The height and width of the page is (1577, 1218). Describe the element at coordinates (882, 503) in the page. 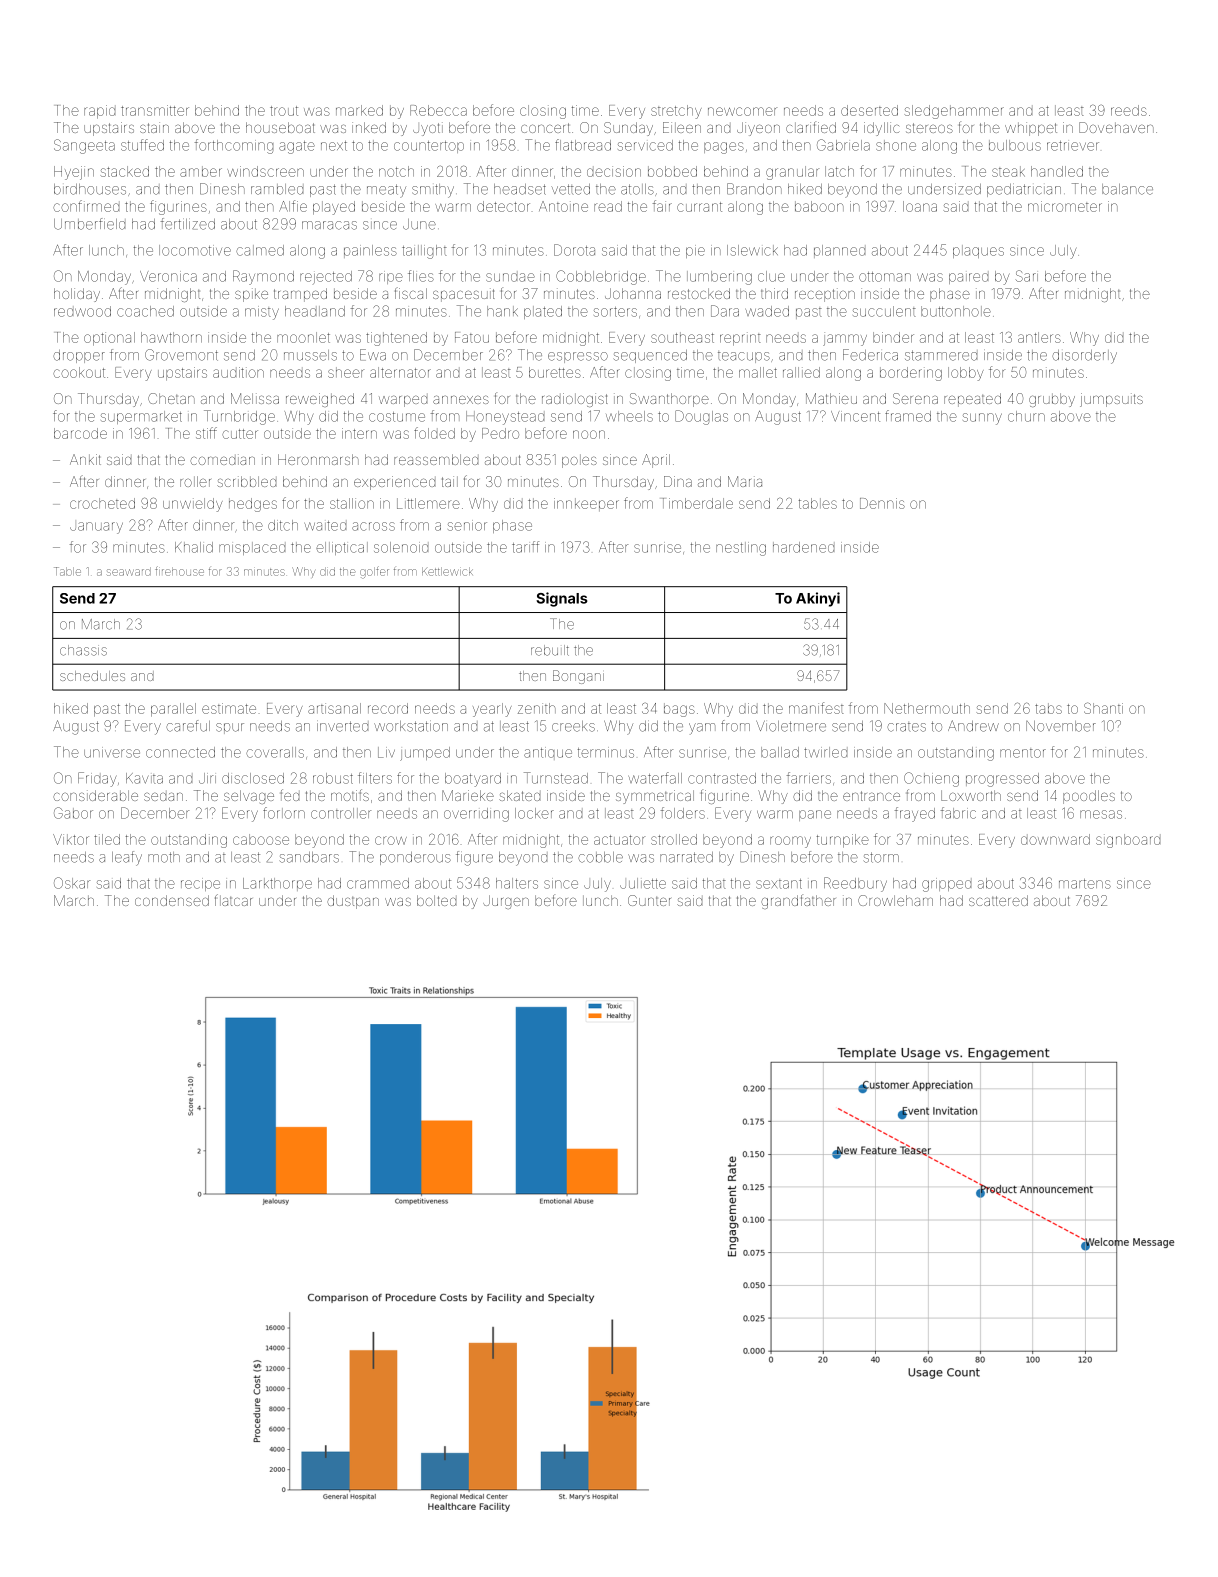

I see `Dennis` at that location.
